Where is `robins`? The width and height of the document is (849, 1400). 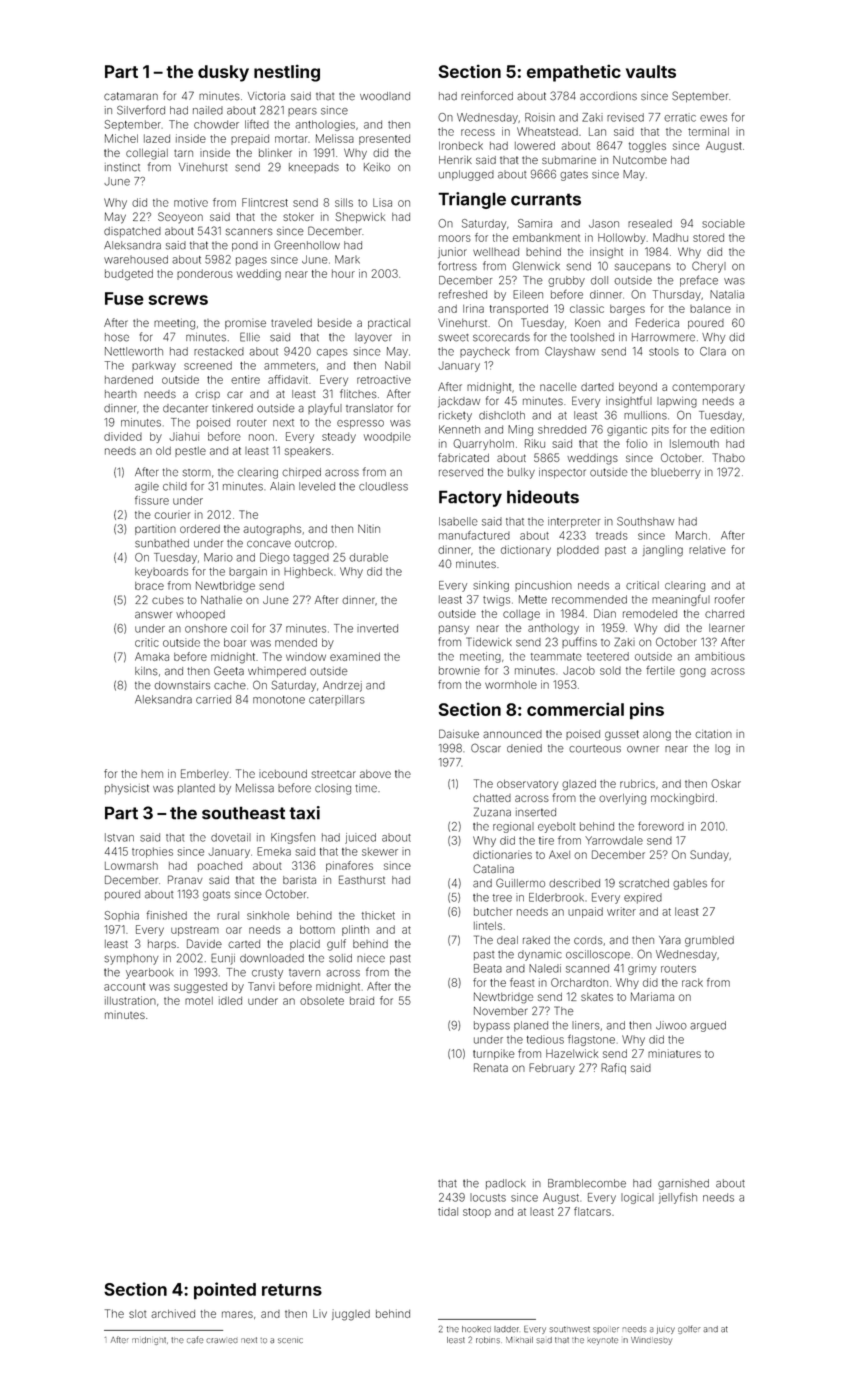 robins is located at coordinates (488, 1340).
